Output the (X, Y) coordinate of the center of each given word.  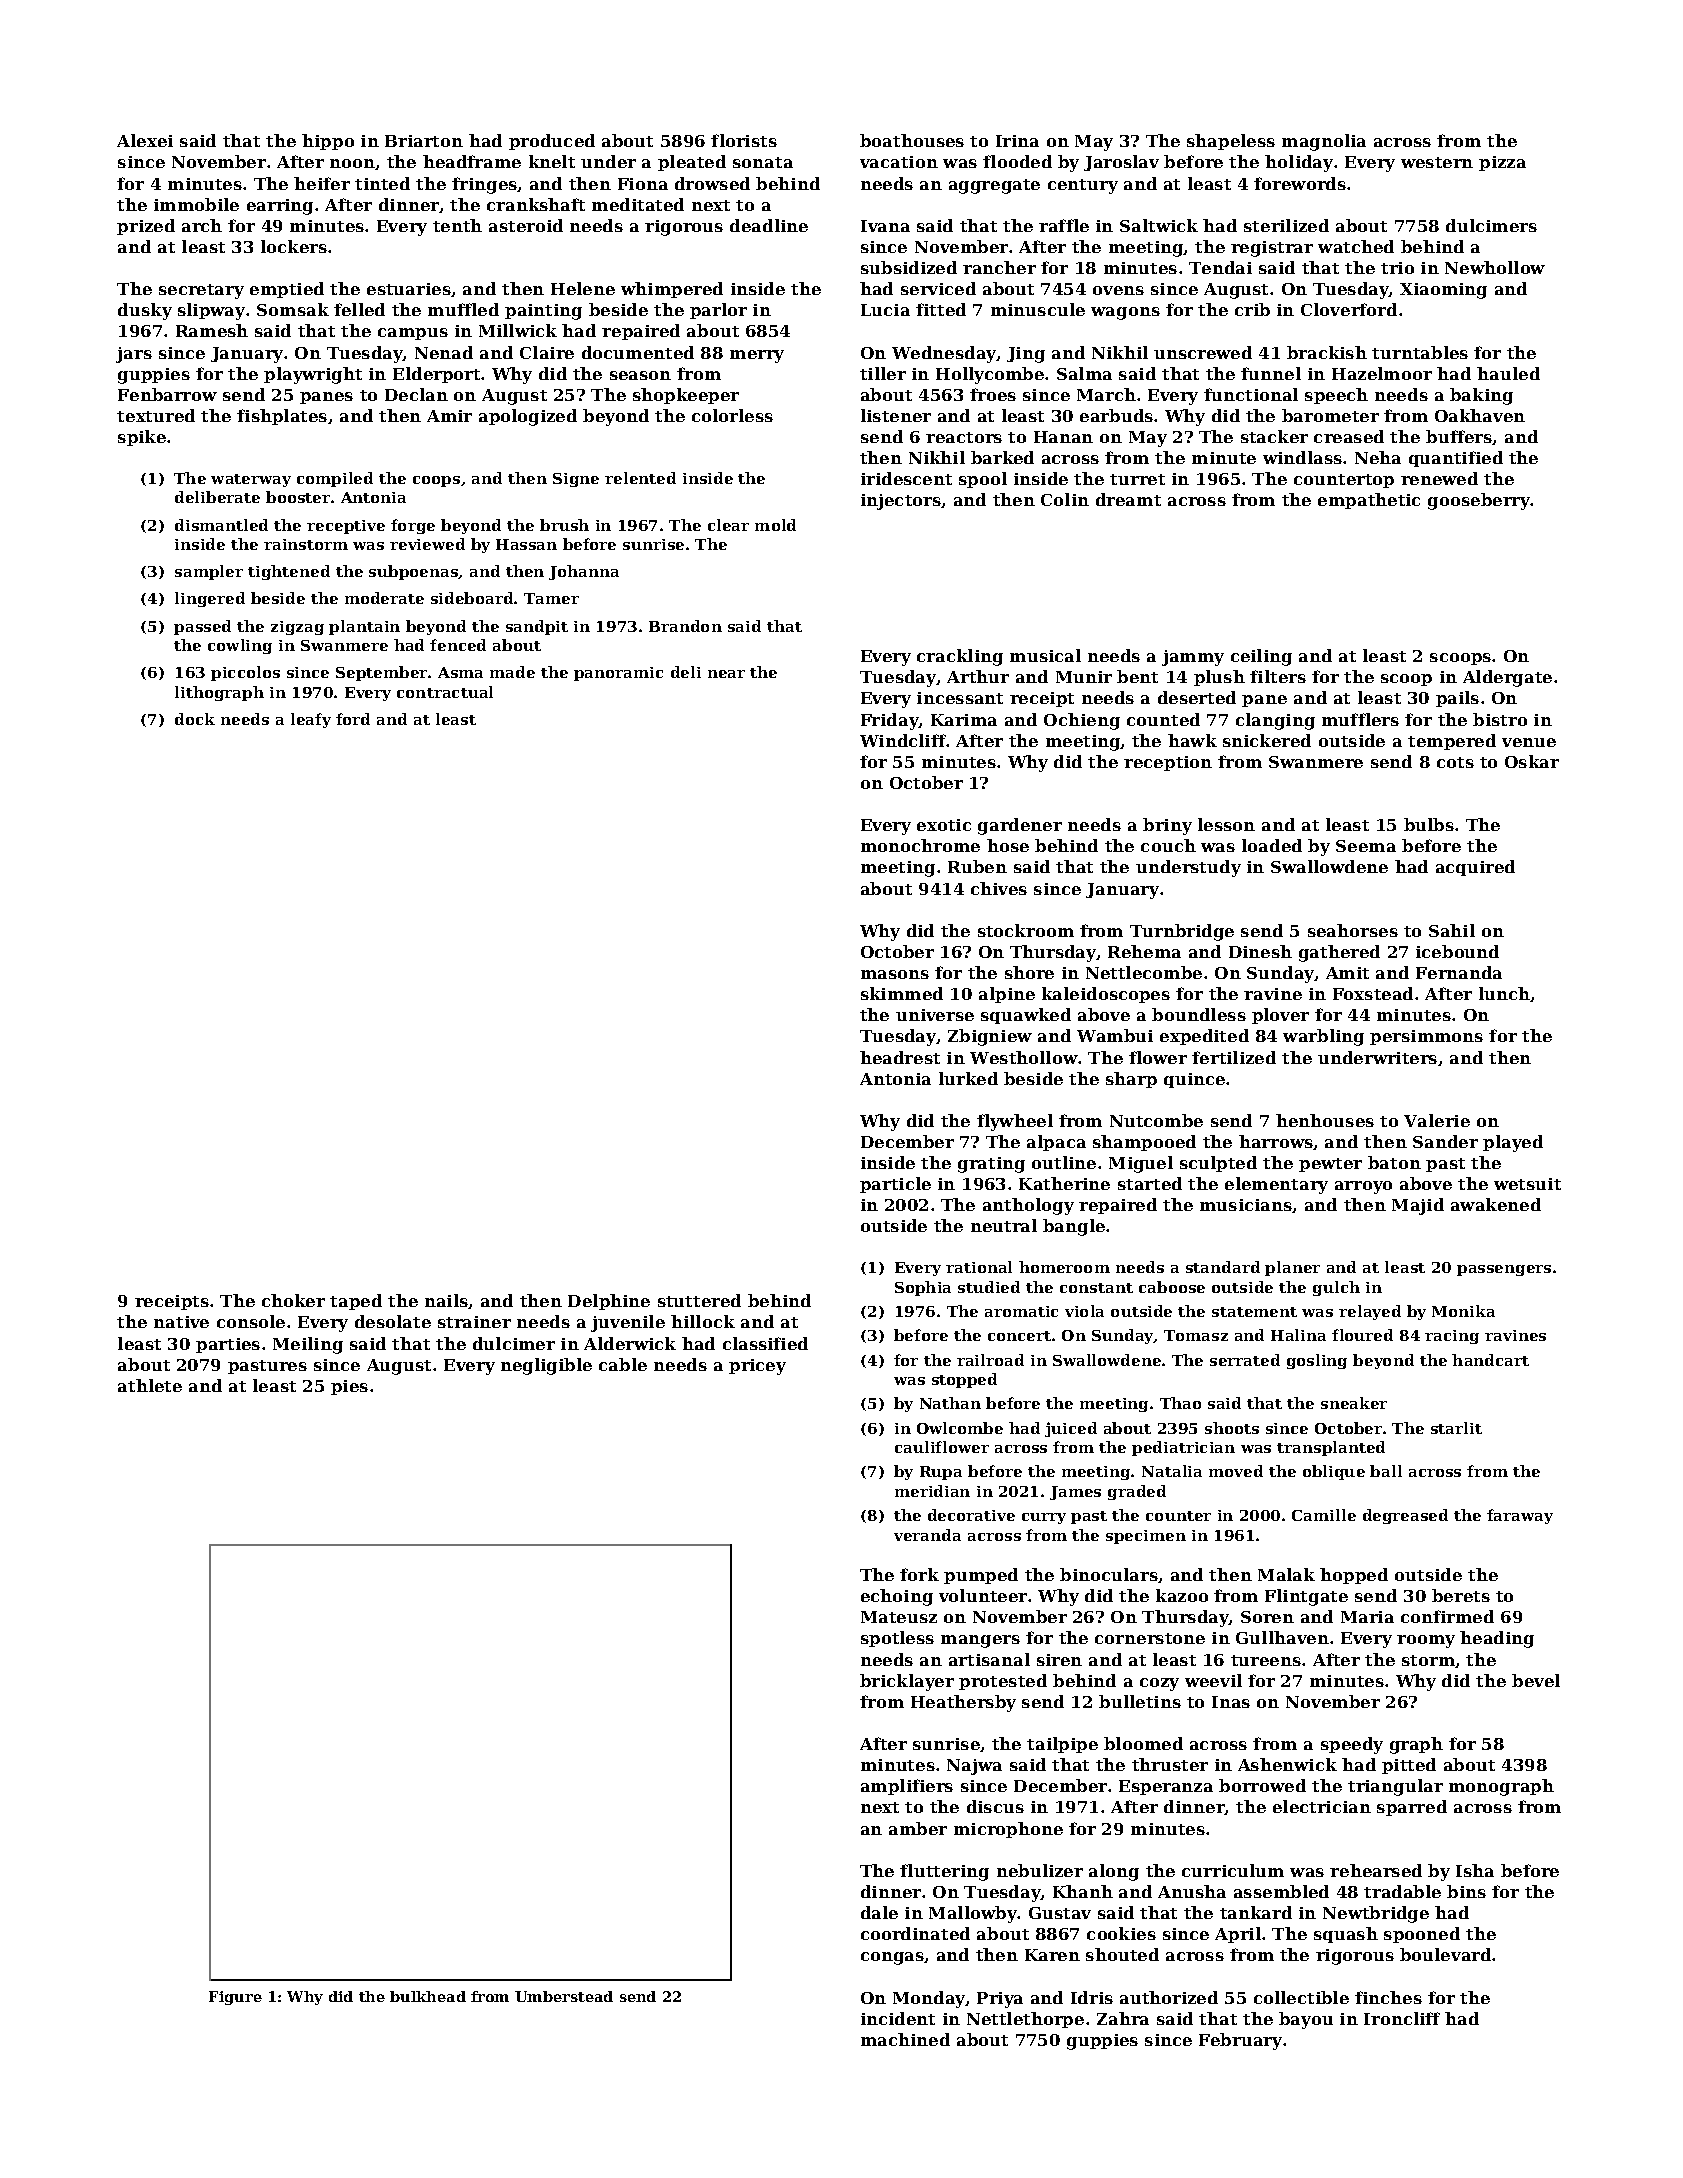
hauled (1508, 373)
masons (895, 974)
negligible (546, 1366)
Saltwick (1159, 225)
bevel (1536, 1680)
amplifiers (907, 1787)
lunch (1504, 993)
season (640, 375)
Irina (1017, 141)
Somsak (293, 309)
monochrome (920, 845)
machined (905, 2039)
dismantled (221, 525)
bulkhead (428, 1996)
